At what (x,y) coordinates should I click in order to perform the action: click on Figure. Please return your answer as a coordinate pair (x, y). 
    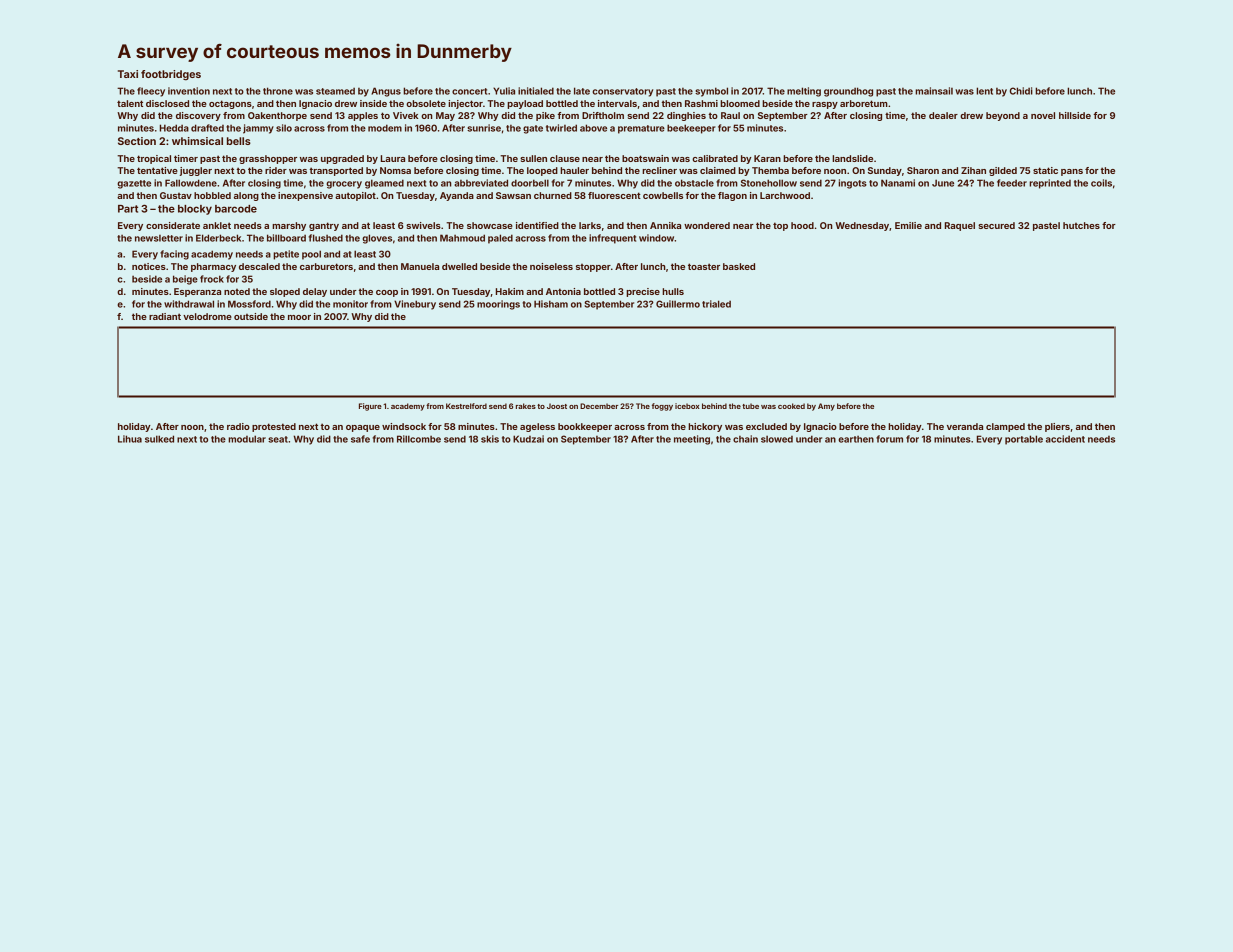
    Looking at the image, I should click on (370, 407).
